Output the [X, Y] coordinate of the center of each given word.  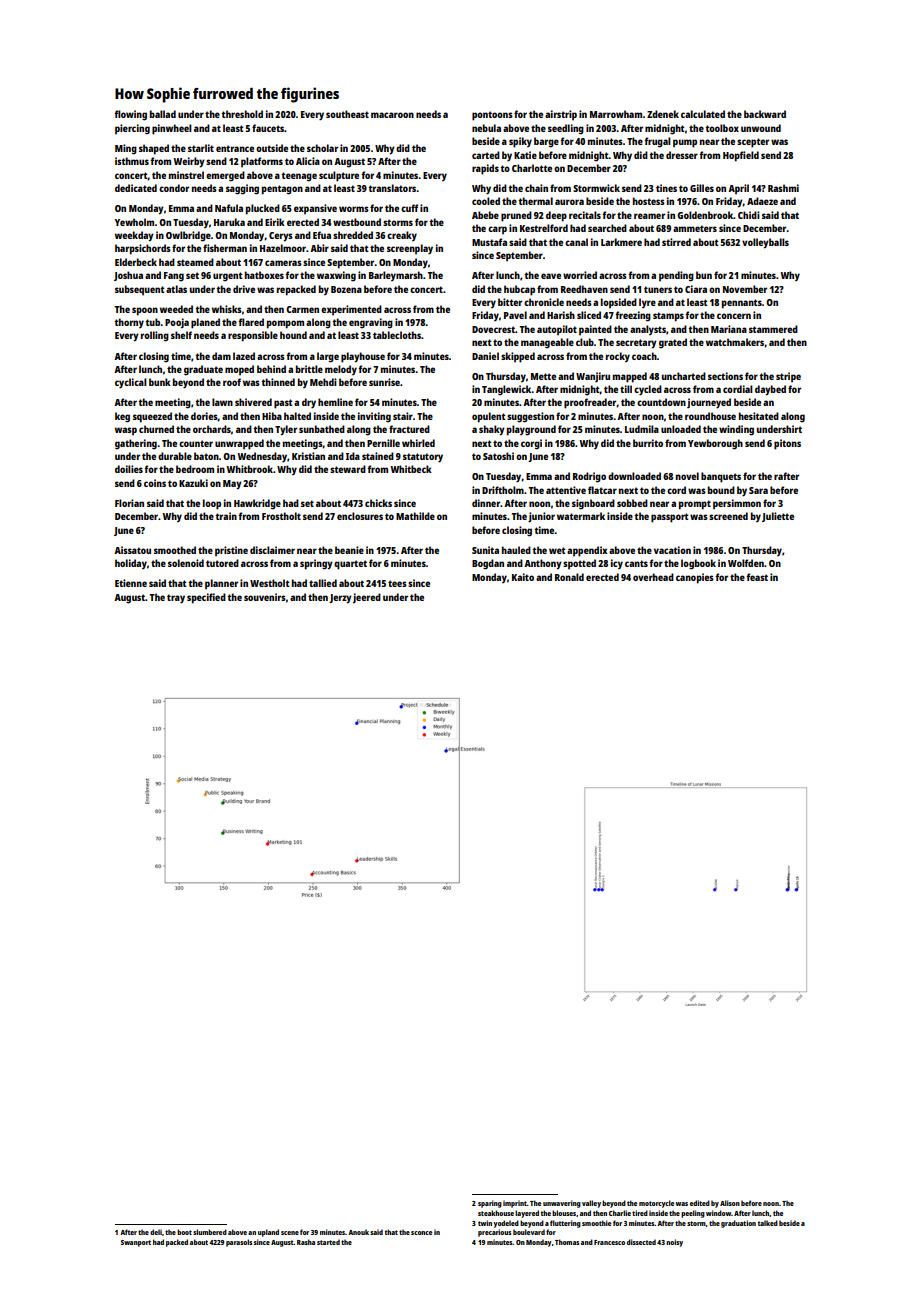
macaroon [392, 115]
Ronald [569, 577]
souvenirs [265, 597]
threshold [242, 114]
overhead [653, 577]
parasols [239, 1243]
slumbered [210, 1232]
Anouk [358, 1232]
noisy [674, 1243]
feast [757, 577]
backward [765, 114]
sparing [490, 1204]
